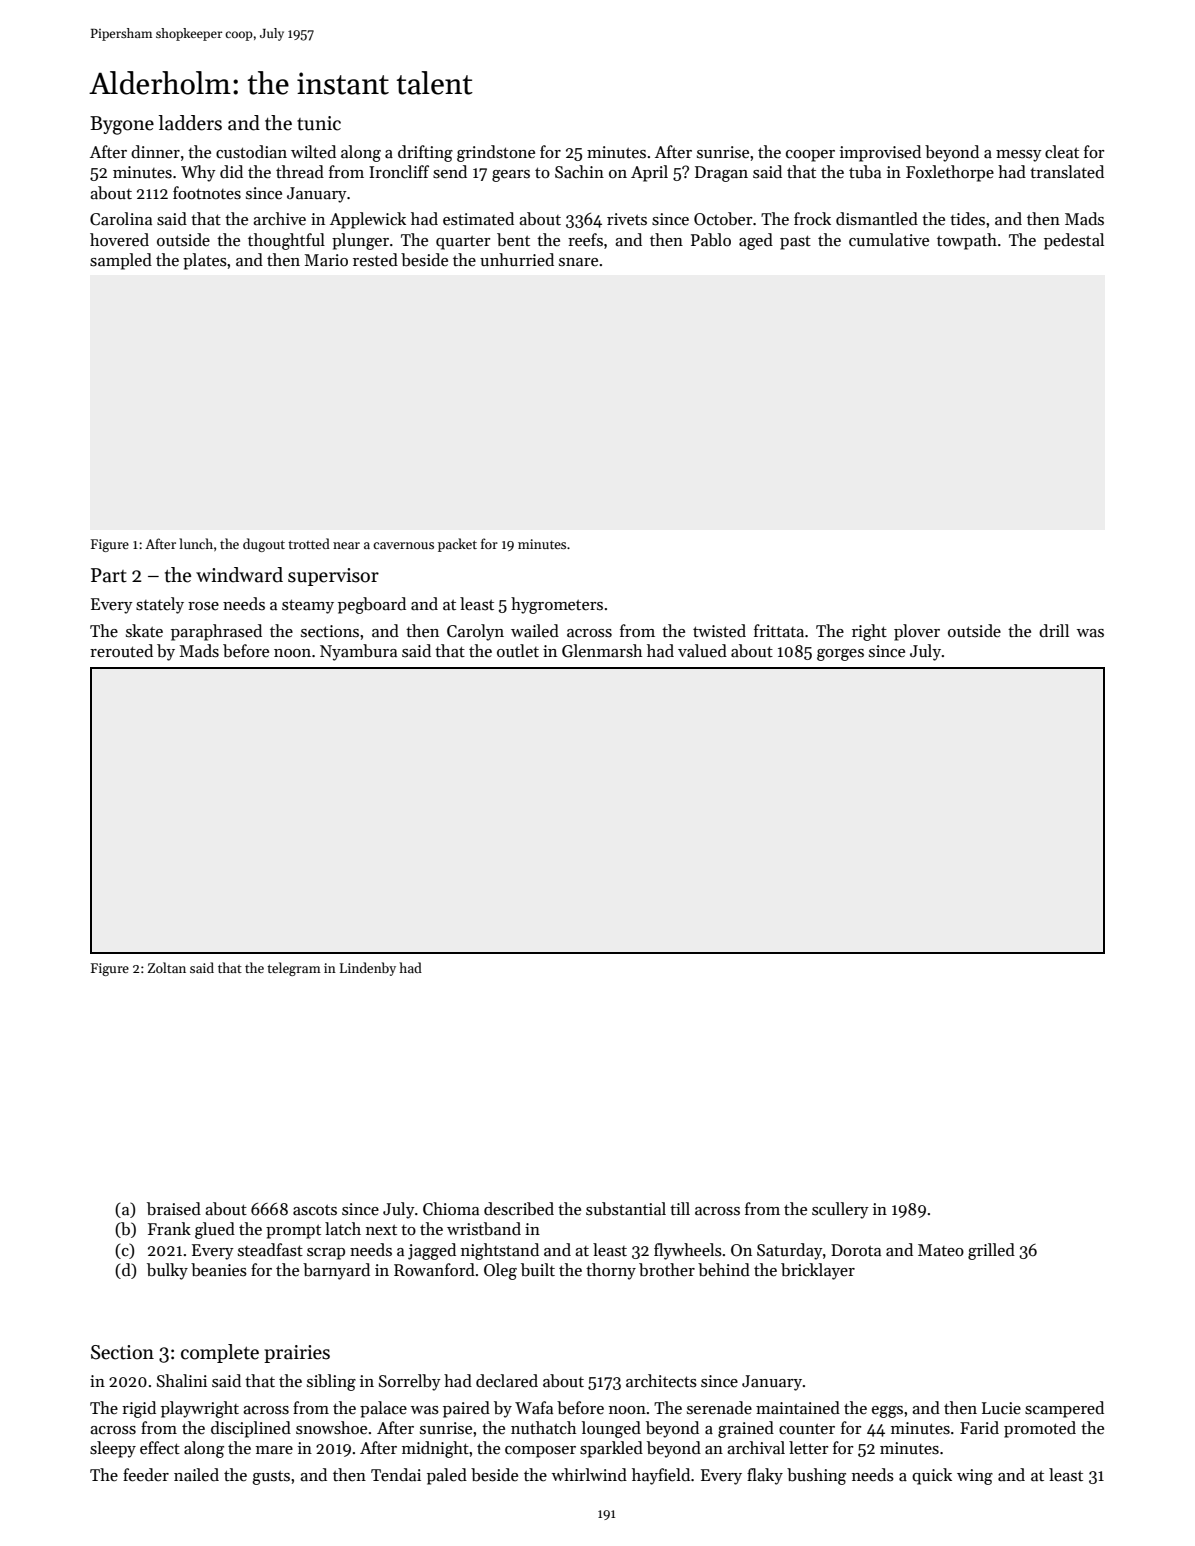 The width and height of the document is (1195, 1546). Describe the element at coordinates (319, 123) in the document. I see `tunic` at that location.
